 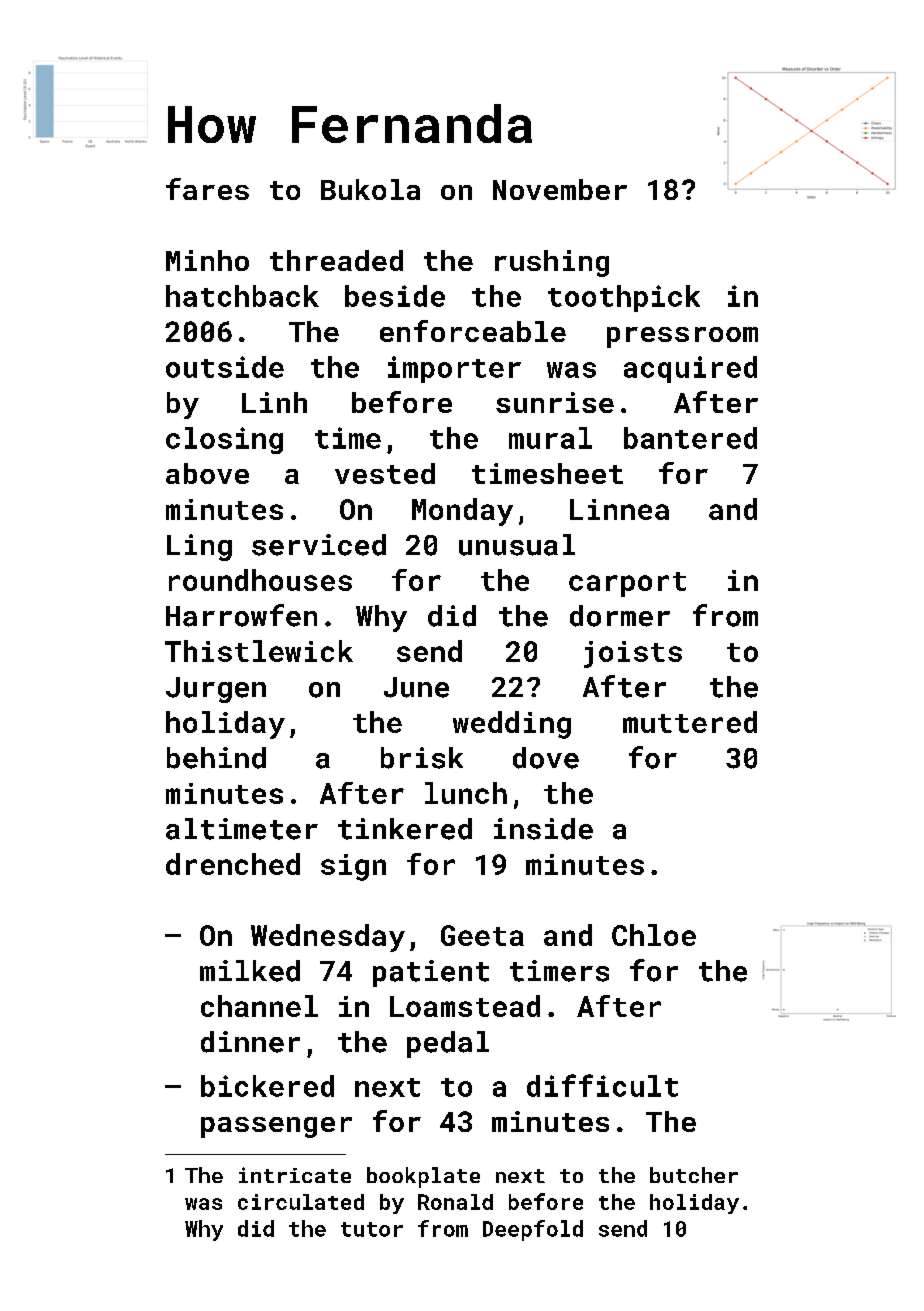 I want to click on circulated, so click(x=301, y=1202).
